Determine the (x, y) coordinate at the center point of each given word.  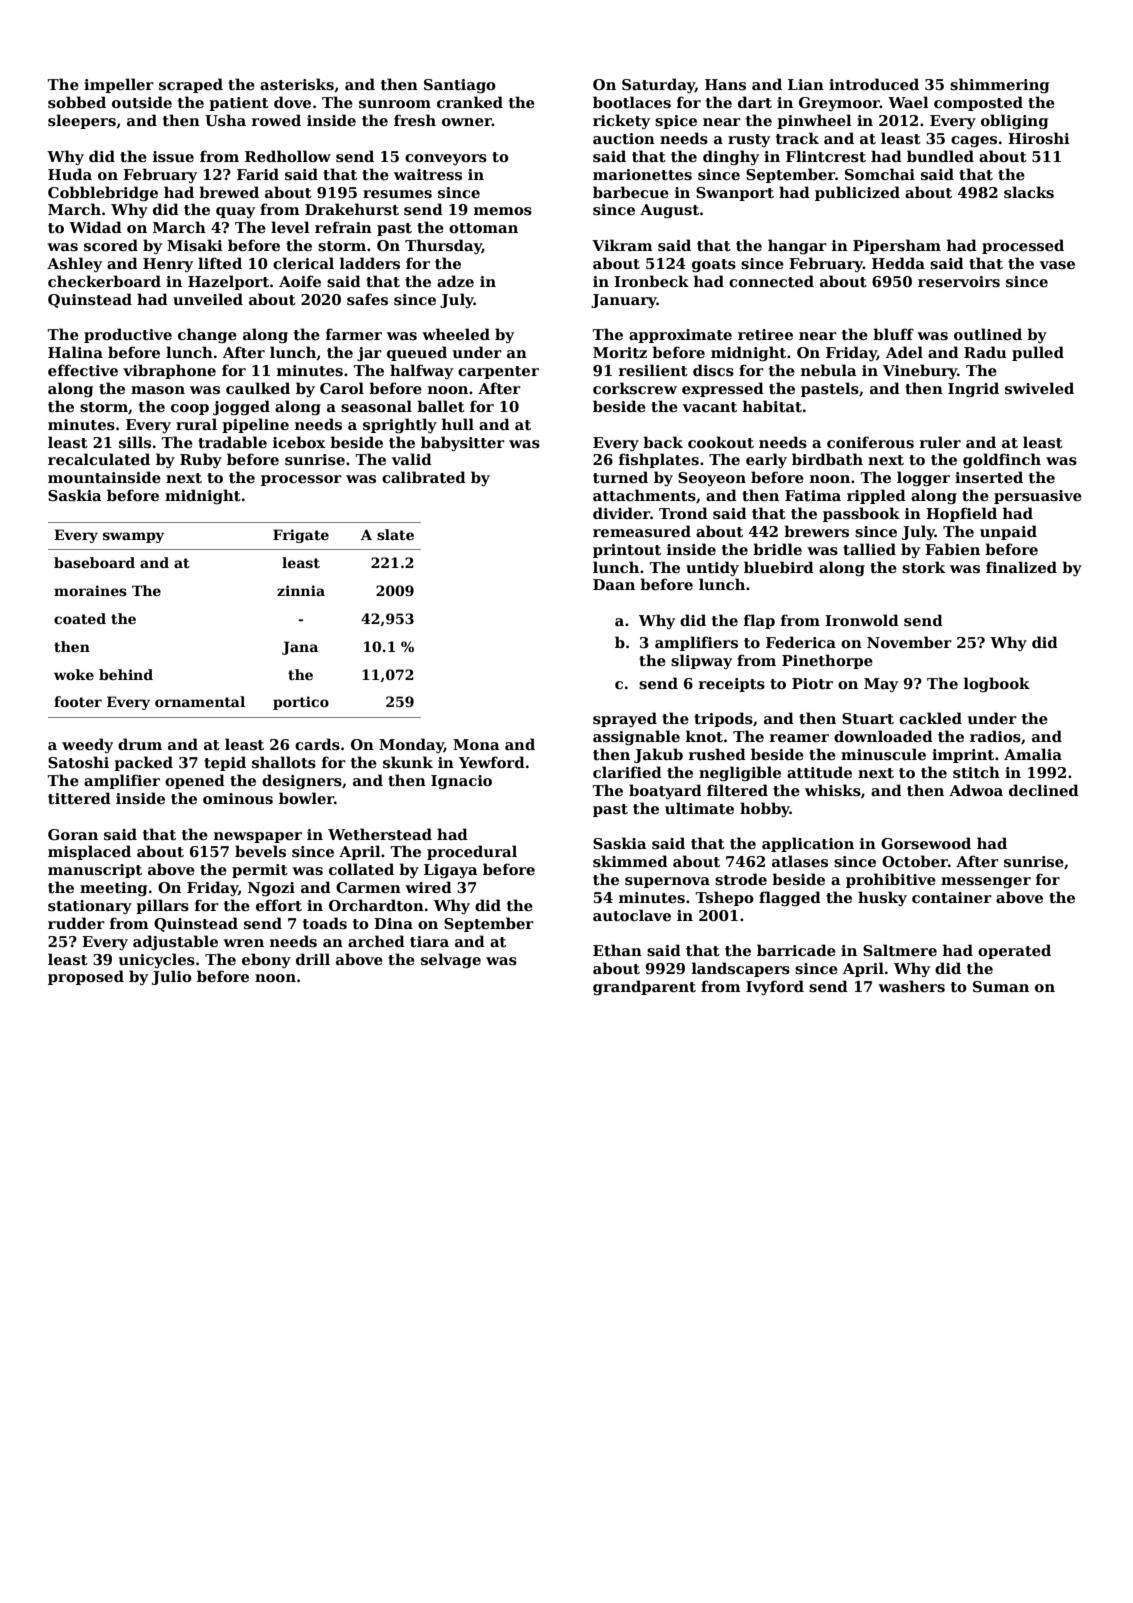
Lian (806, 84)
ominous (238, 798)
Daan (614, 584)
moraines (90, 590)
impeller (119, 85)
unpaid (1008, 532)
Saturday (658, 85)
